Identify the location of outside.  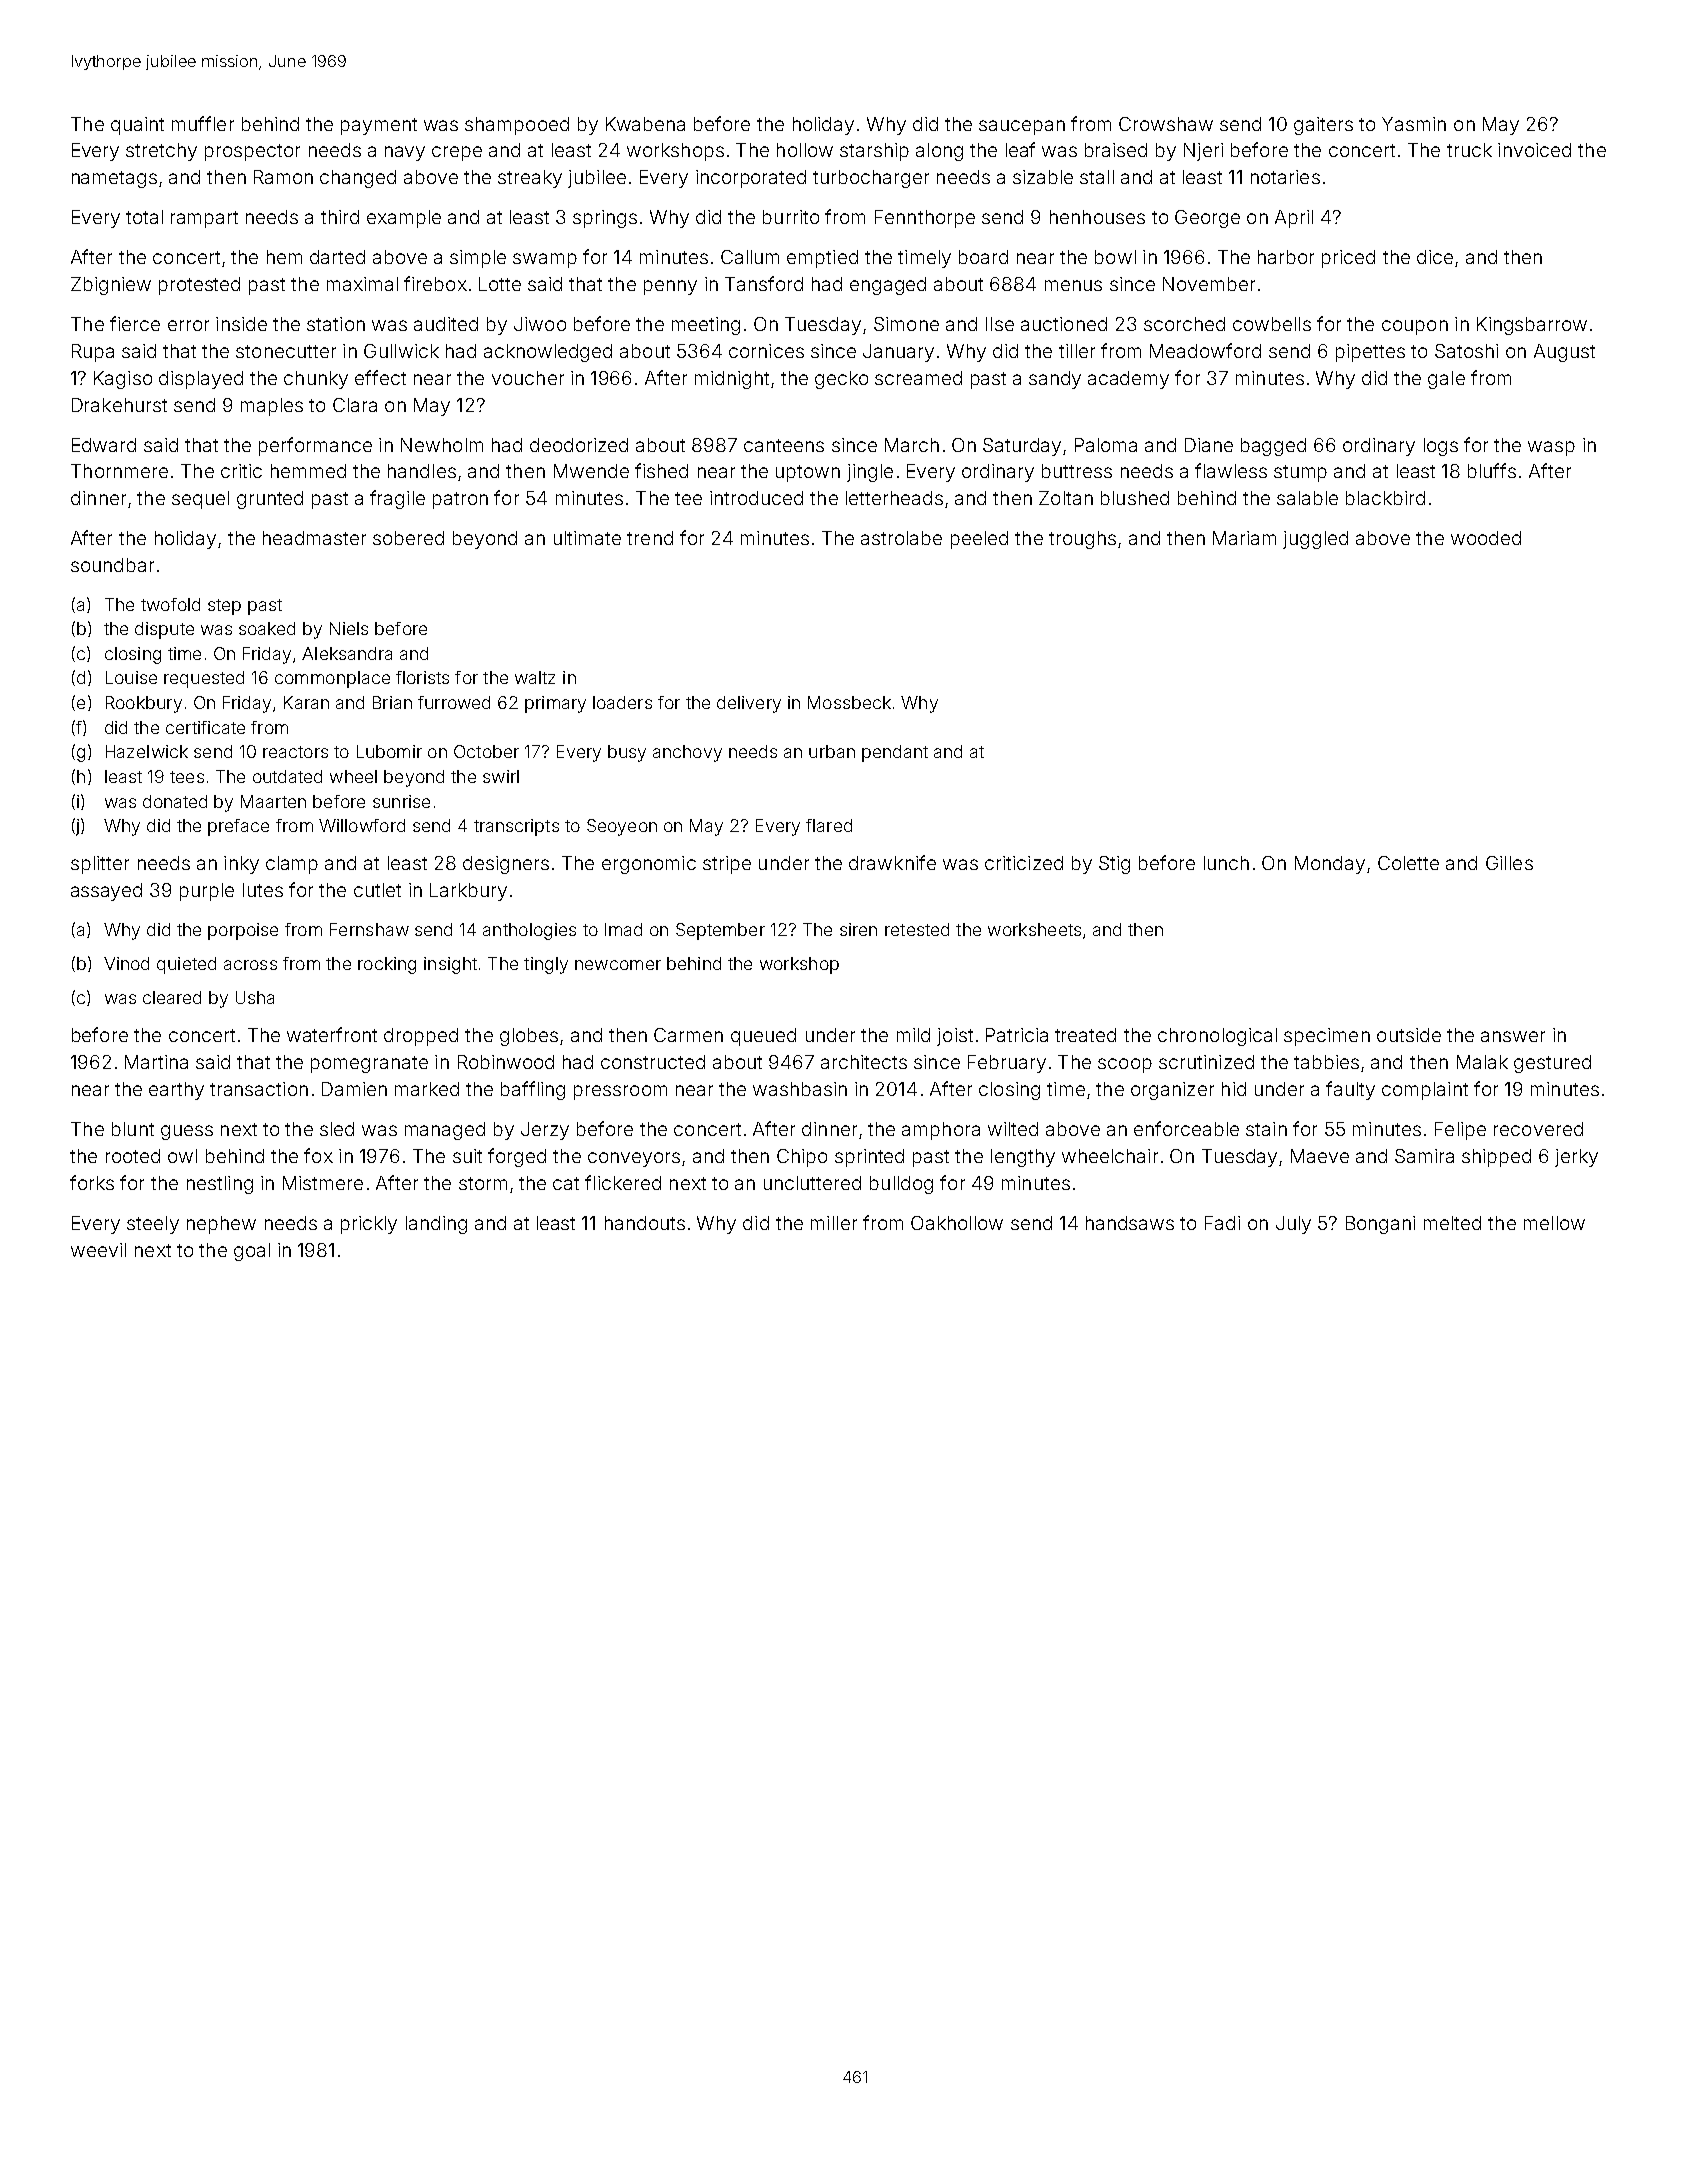
(1409, 1035).
